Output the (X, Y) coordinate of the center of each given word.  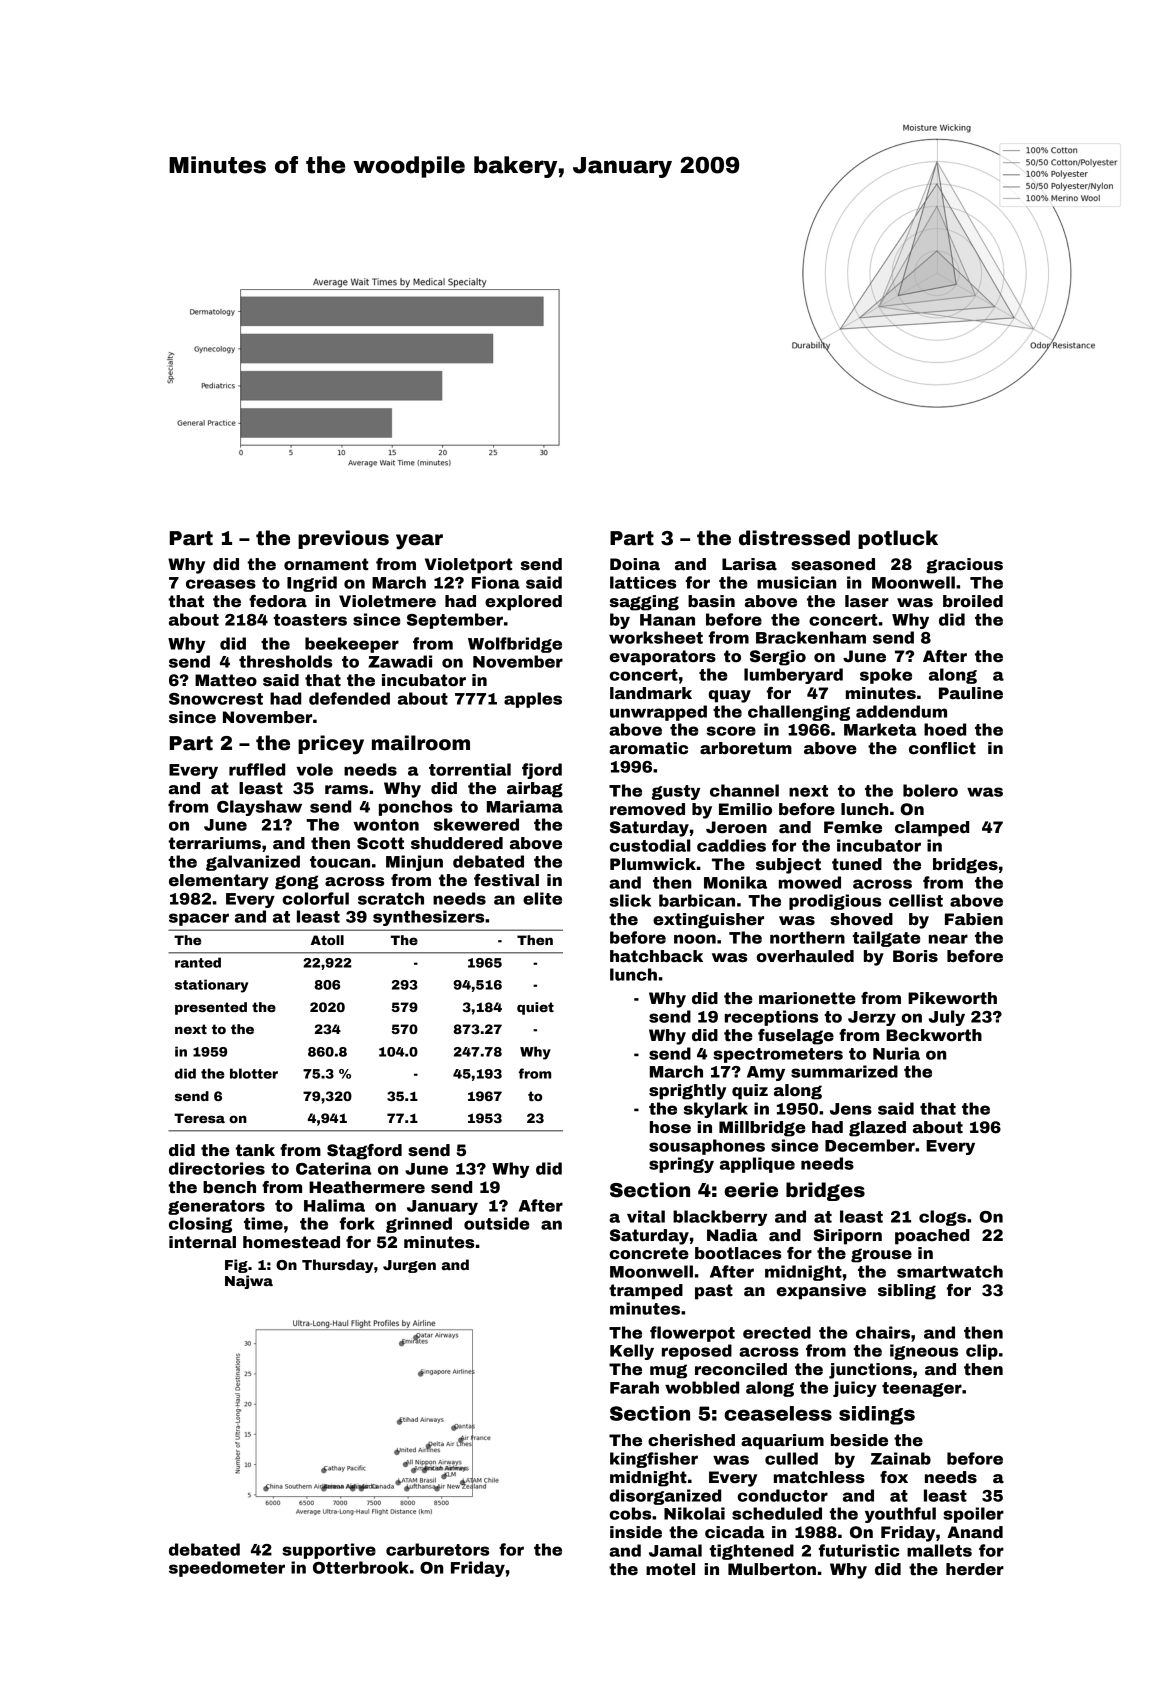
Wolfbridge (515, 645)
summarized (844, 1071)
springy (681, 1165)
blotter (254, 1073)
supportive (329, 1551)
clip (982, 1352)
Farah (634, 1387)
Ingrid (312, 584)
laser (867, 601)
